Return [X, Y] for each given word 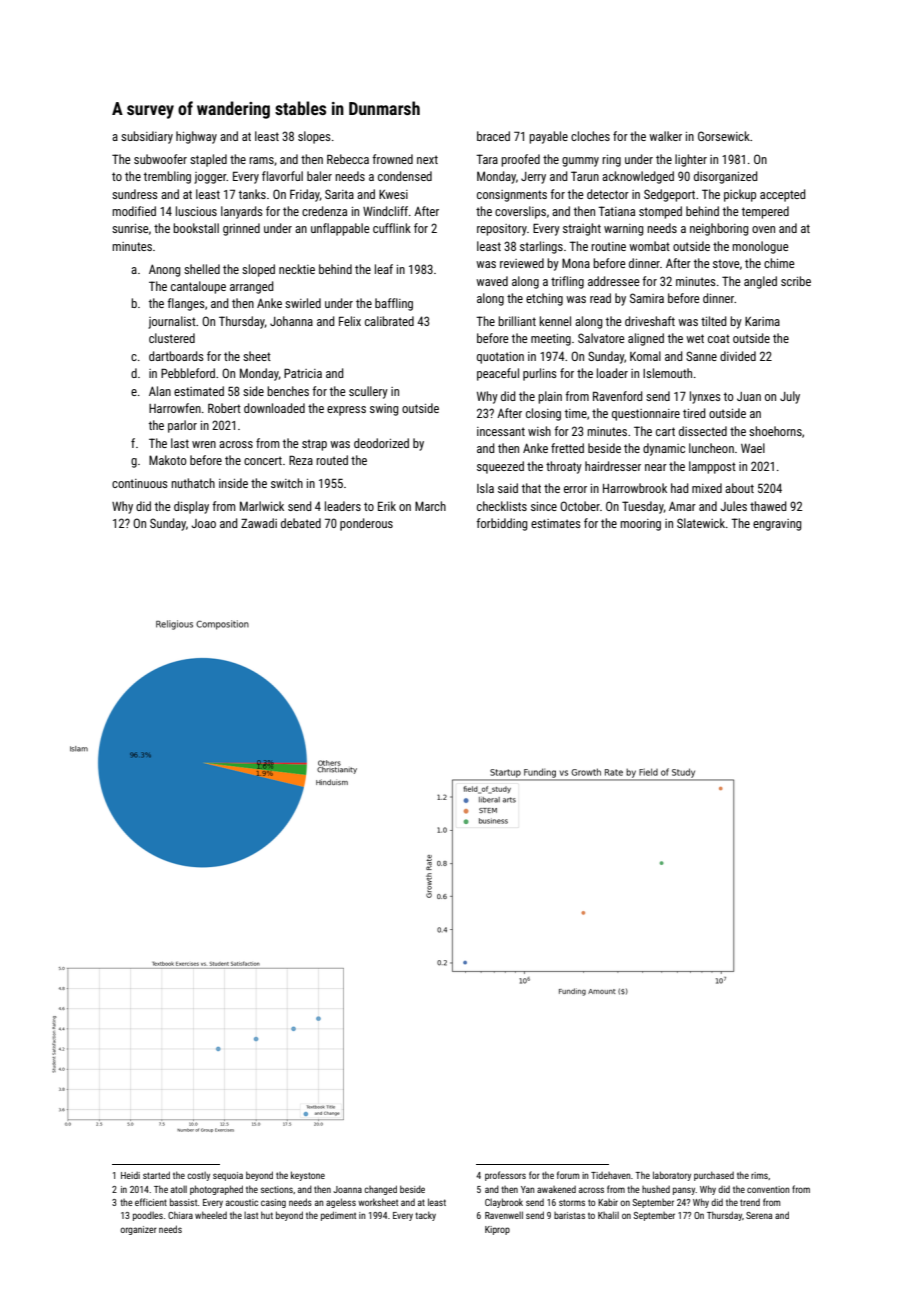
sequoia [228, 1176]
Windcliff [385, 211]
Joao [203, 523]
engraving [777, 525]
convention [768, 1189]
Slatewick [701, 523]
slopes [314, 137]
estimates [556, 523]
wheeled [211, 1215]
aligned [646, 339]
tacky [425, 1216]
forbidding [502, 524]
